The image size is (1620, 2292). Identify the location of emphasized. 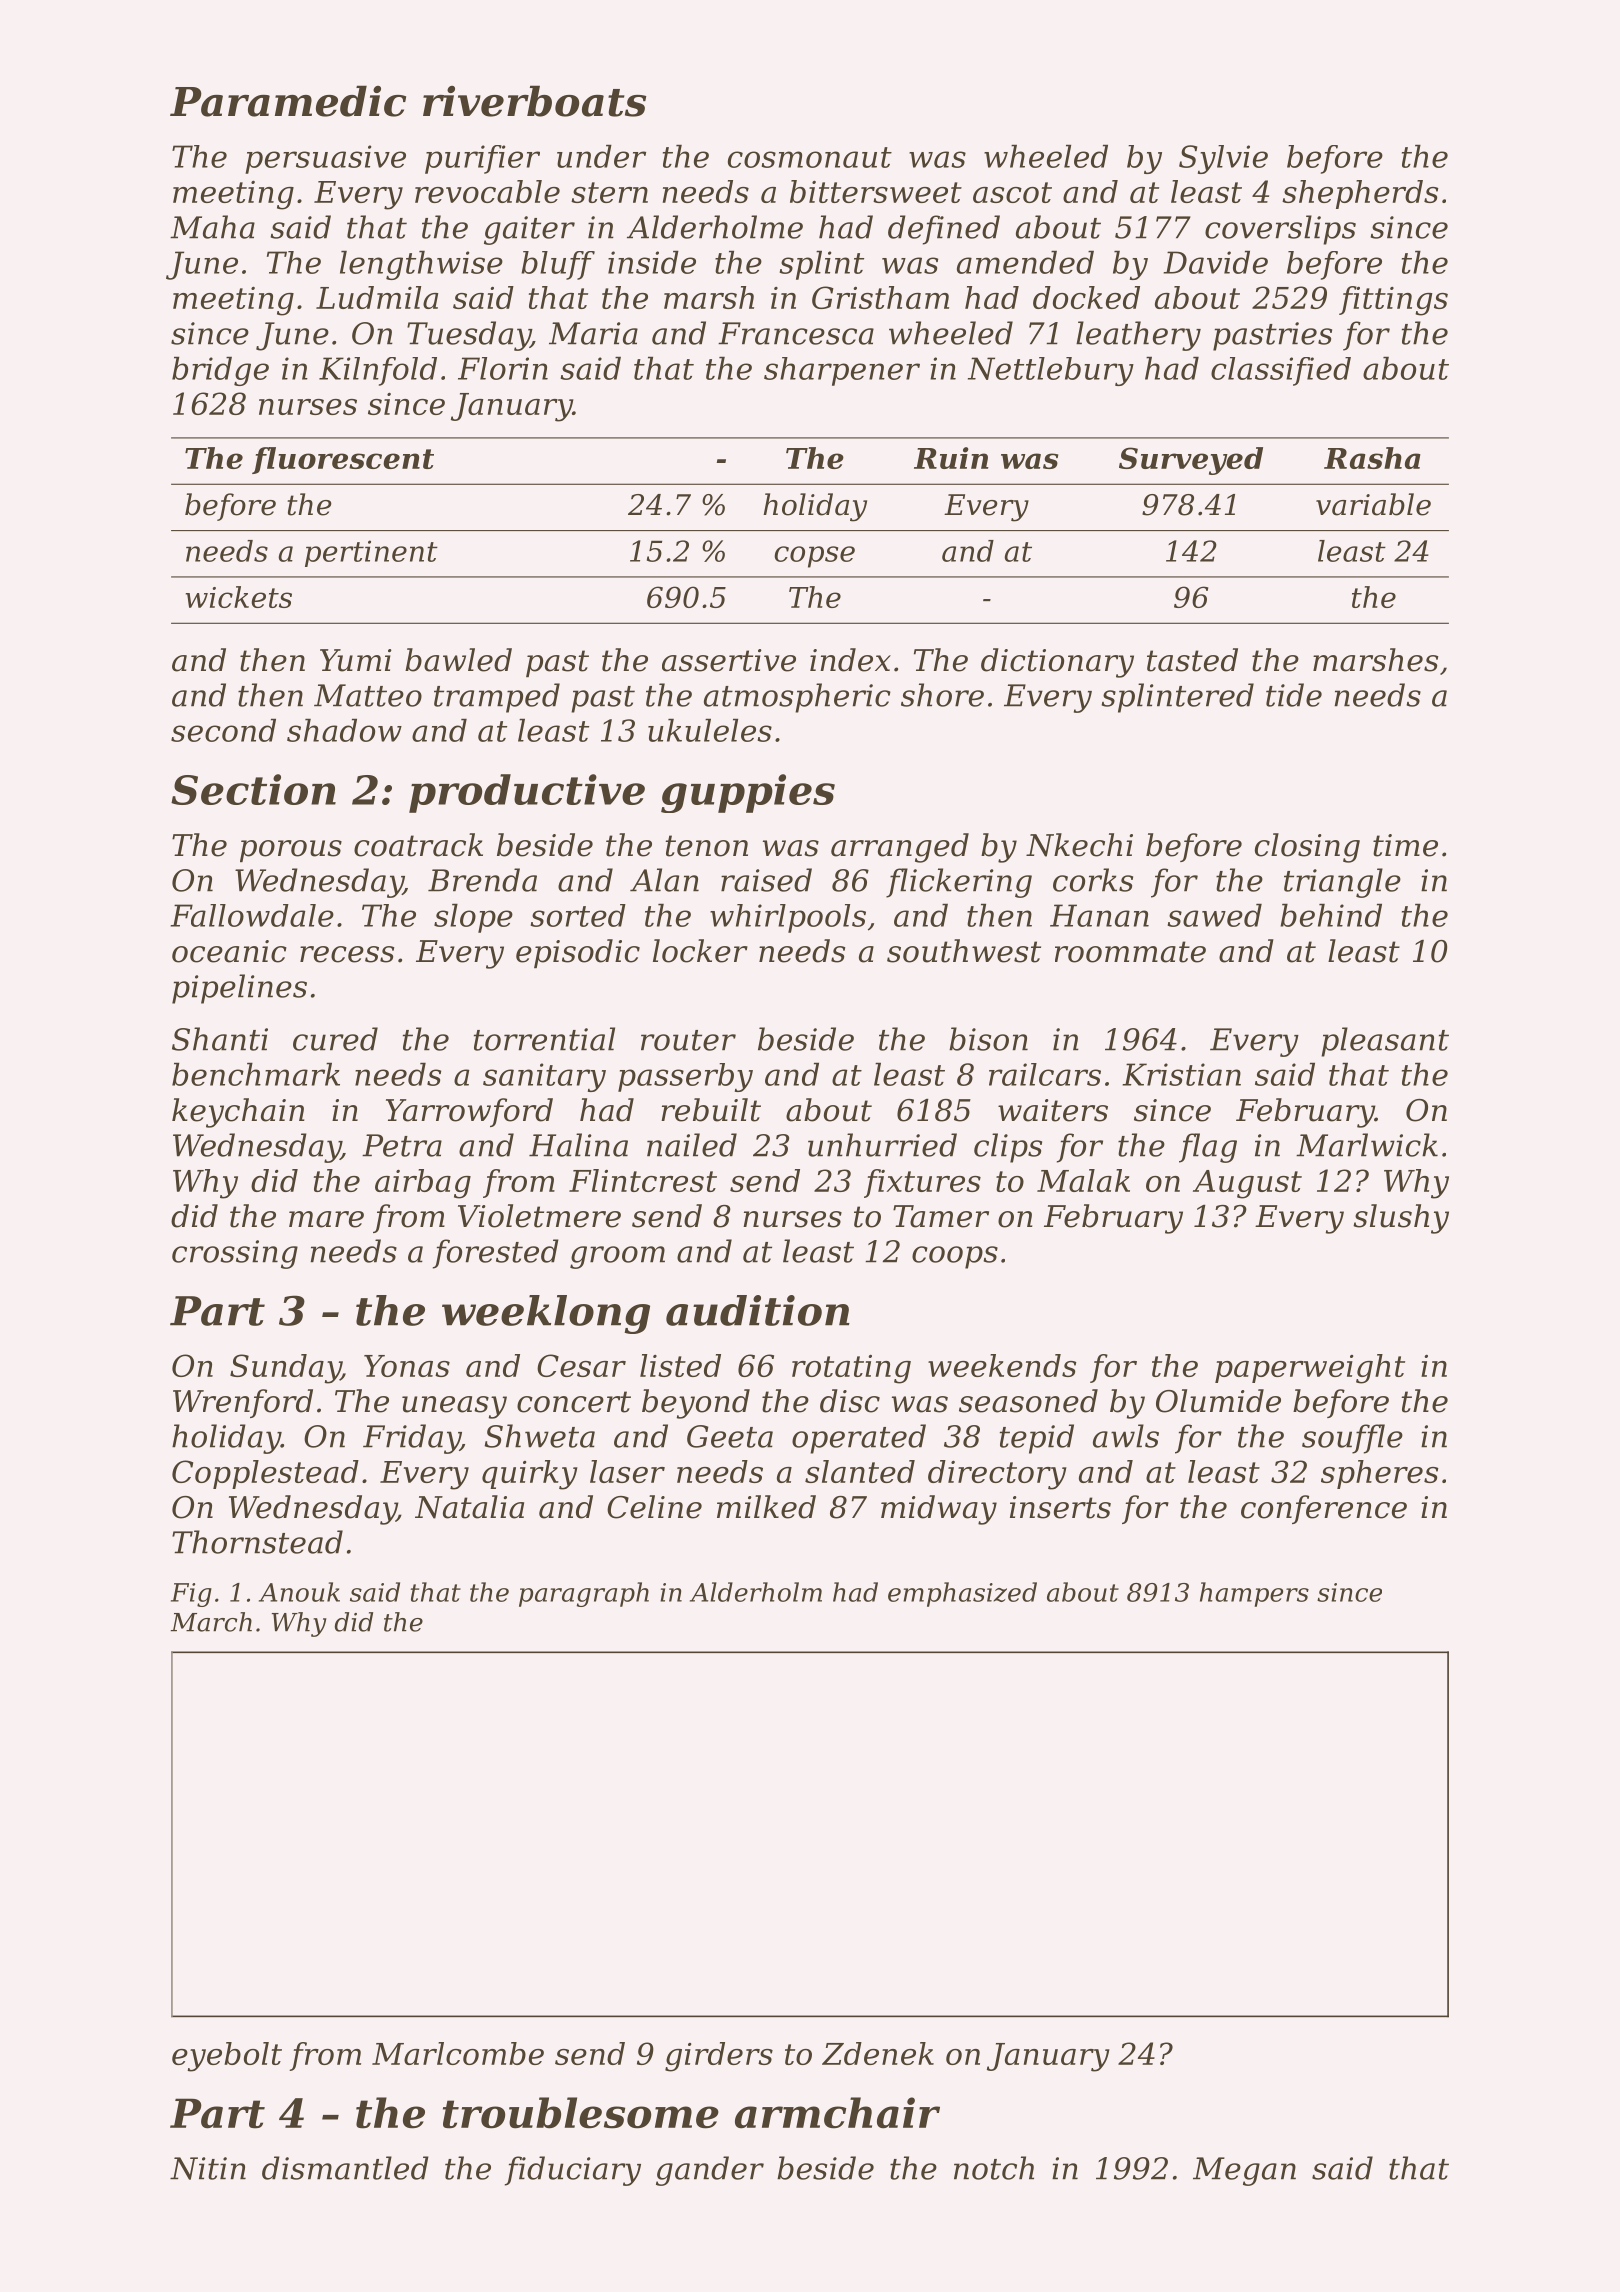
(962, 1594).
